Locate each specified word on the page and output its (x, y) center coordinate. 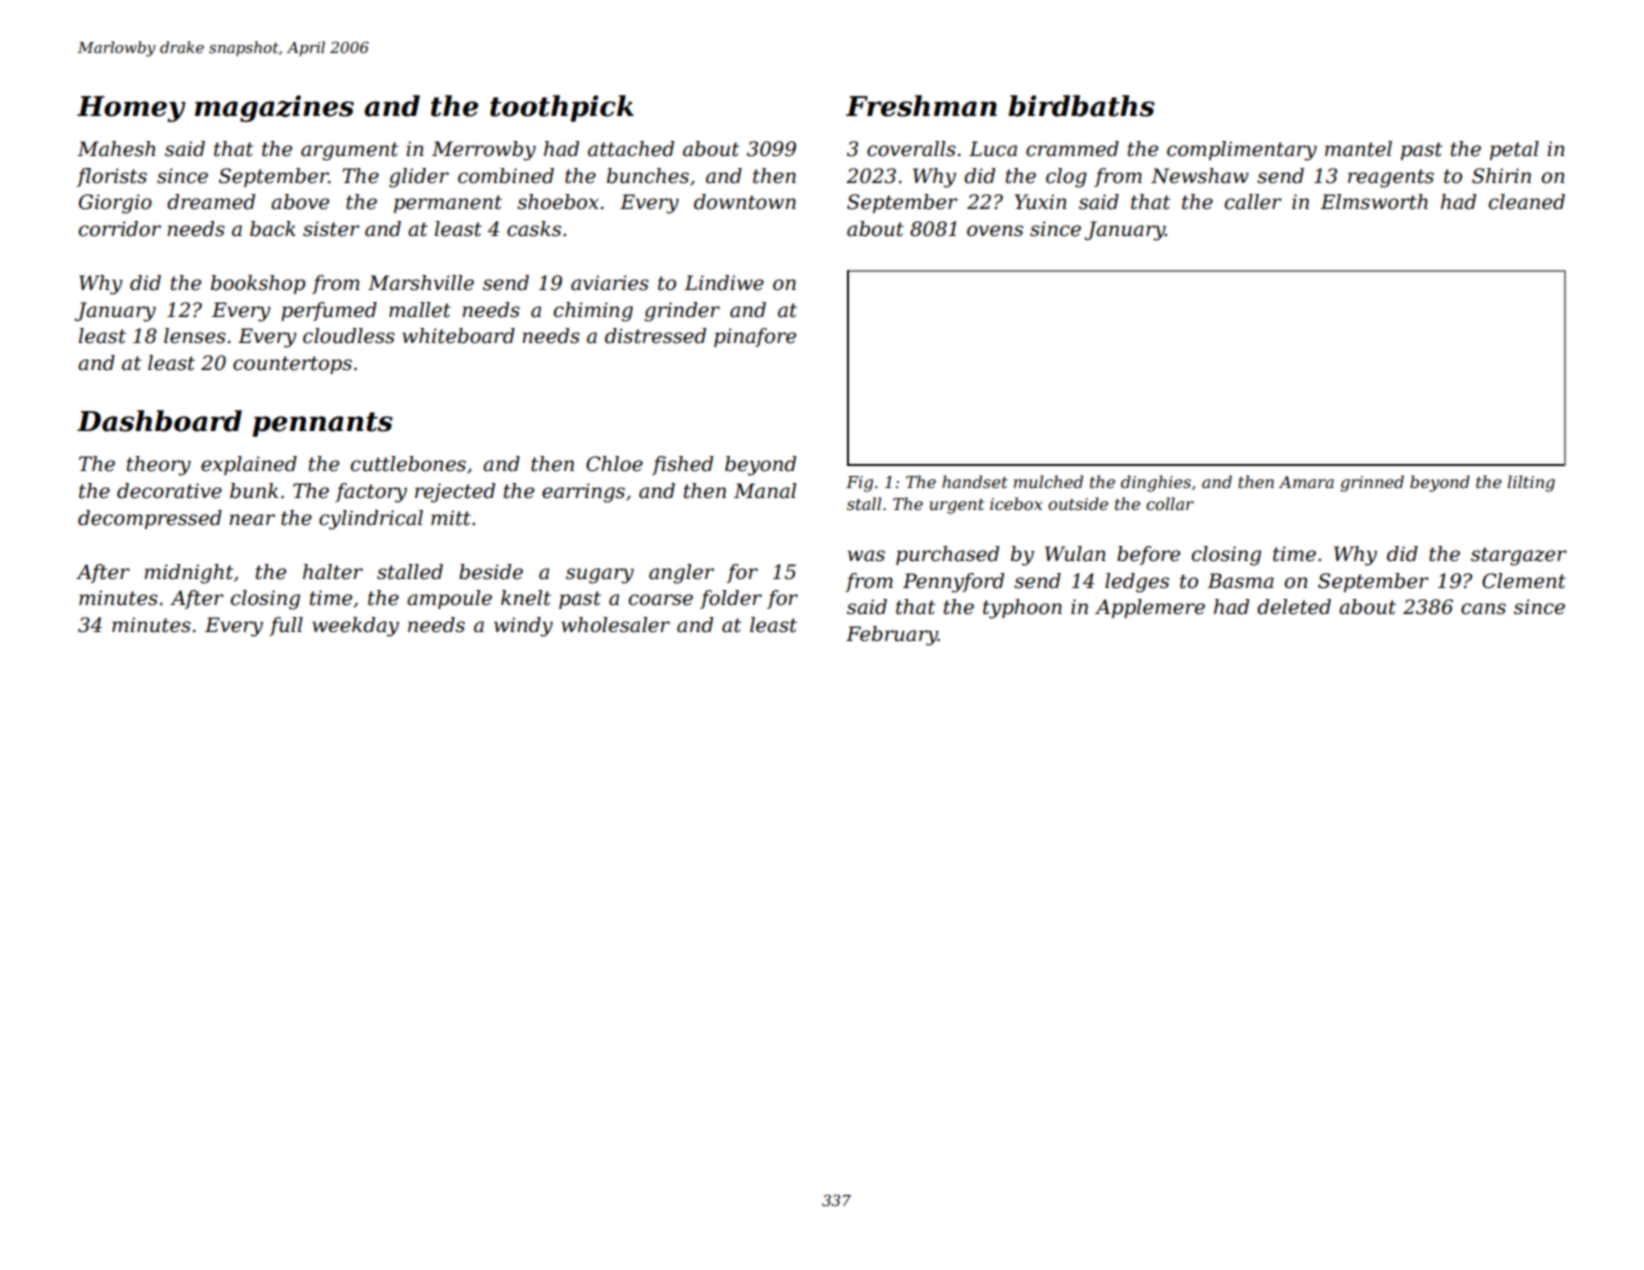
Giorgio (115, 204)
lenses (195, 336)
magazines (274, 108)
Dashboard (159, 421)
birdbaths (1081, 106)
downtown (745, 202)
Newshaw (1200, 176)
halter (333, 572)
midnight (188, 574)
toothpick (562, 108)
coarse (661, 600)
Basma (1240, 581)
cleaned (1527, 202)
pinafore (755, 337)
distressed (655, 336)
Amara (1306, 482)
